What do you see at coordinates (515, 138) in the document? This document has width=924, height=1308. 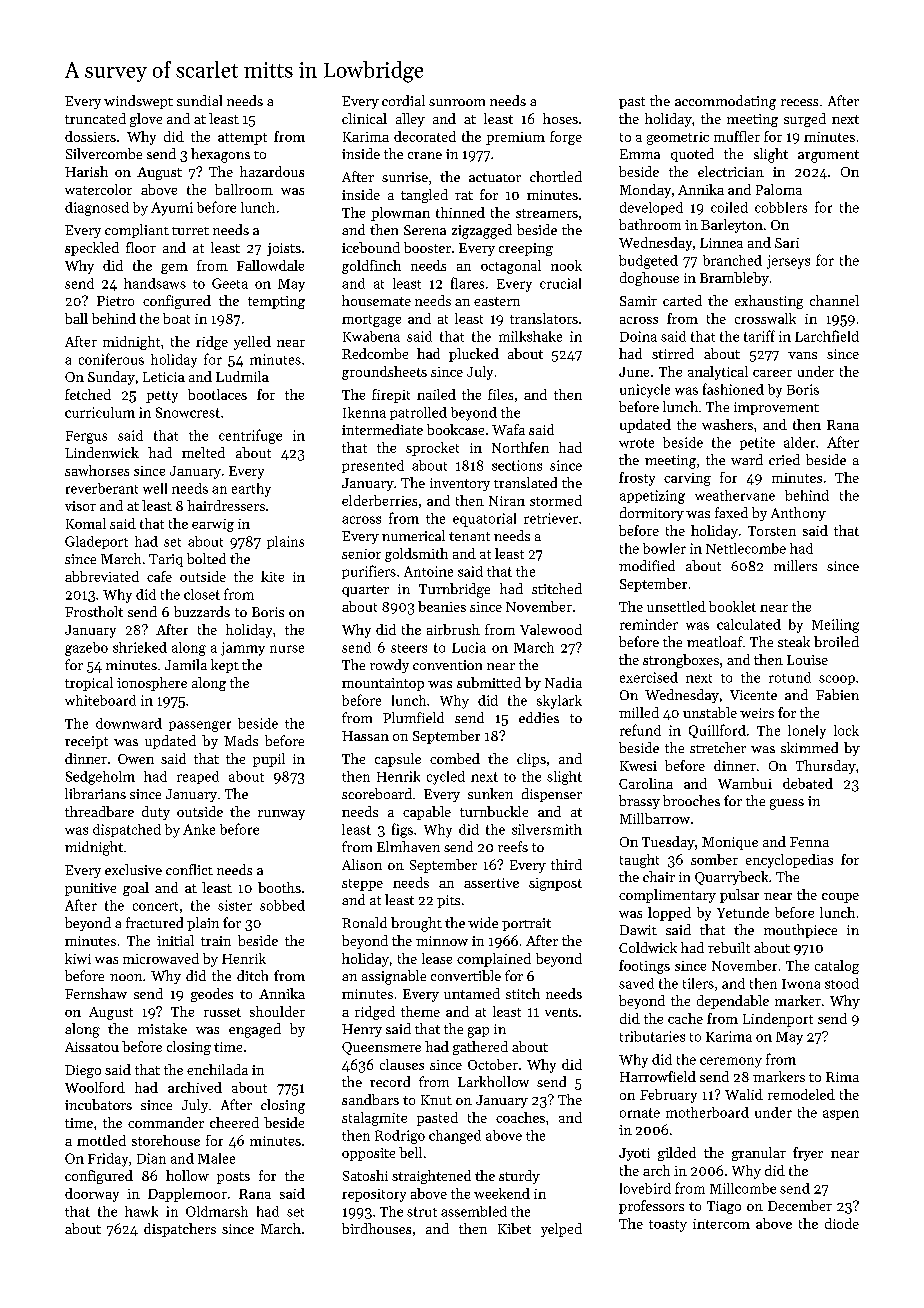 I see `premium` at bounding box center [515, 138].
